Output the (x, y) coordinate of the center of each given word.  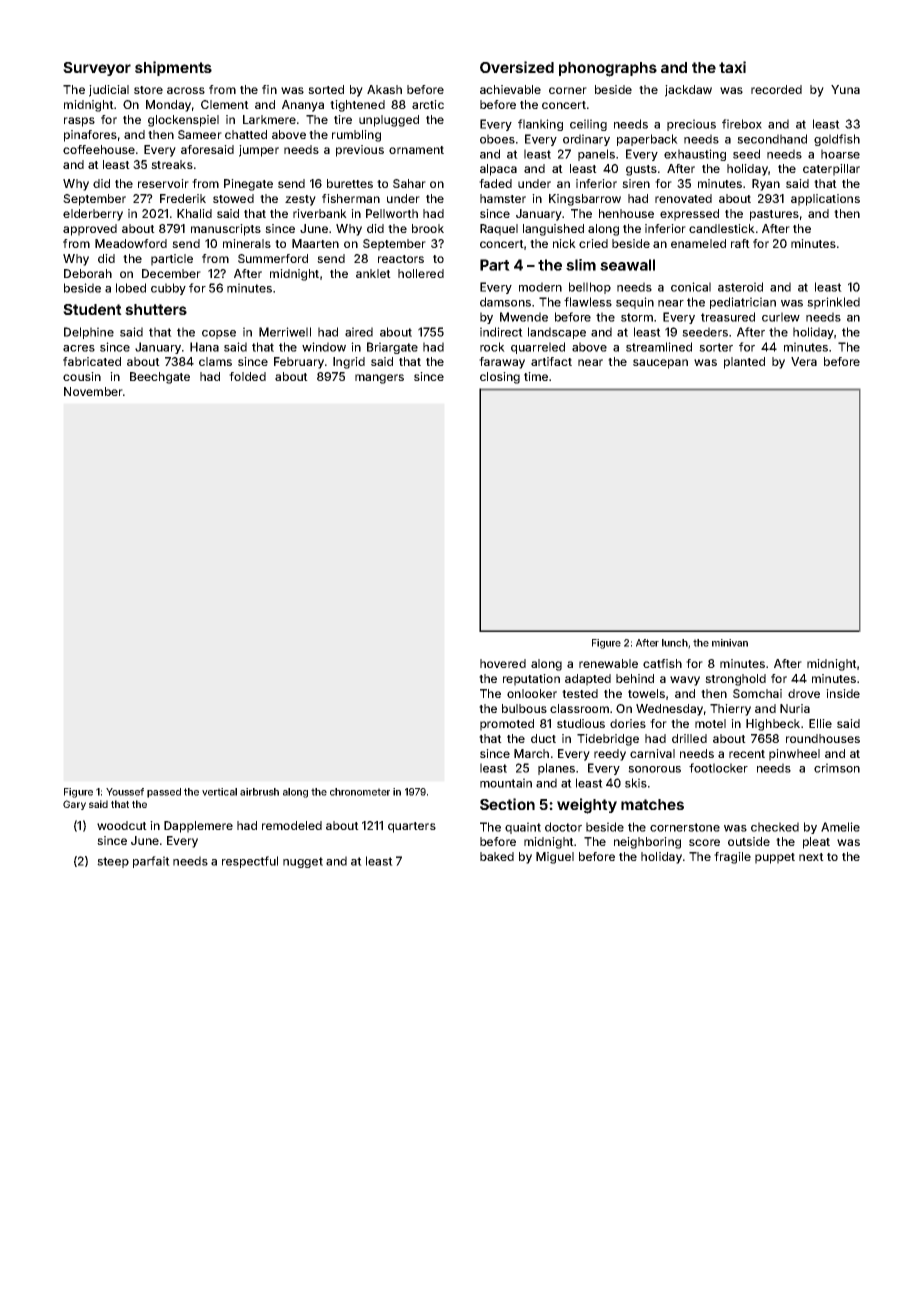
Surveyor (97, 69)
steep (113, 862)
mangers (379, 379)
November (93, 391)
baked (497, 856)
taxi (732, 67)
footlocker (718, 768)
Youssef (125, 792)
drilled (689, 738)
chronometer (360, 792)
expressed (689, 215)
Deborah (88, 273)
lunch (675, 643)
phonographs (608, 69)
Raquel (499, 230)
